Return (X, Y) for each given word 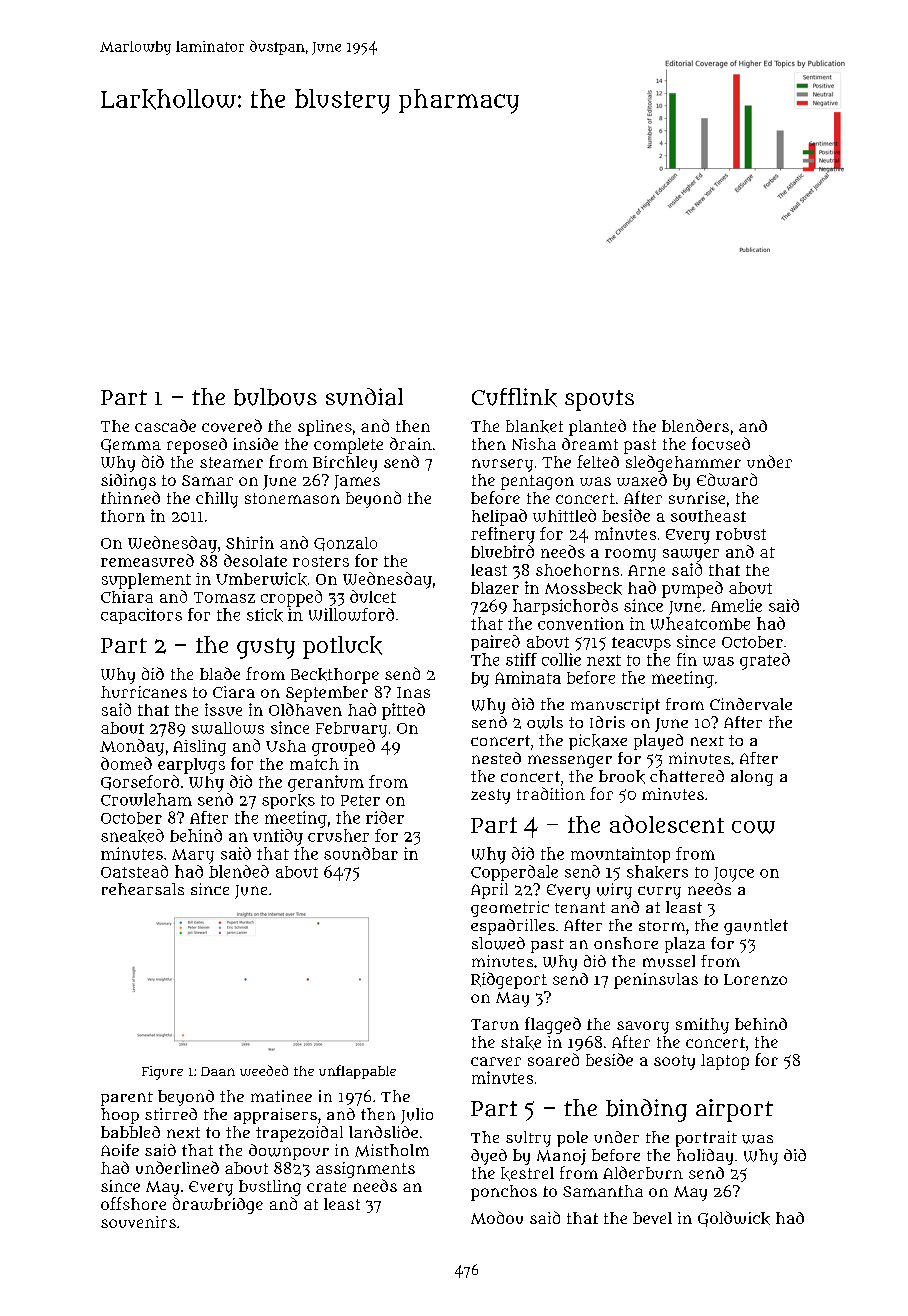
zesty (490, 796)
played (658, 742)
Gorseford (140, 782)
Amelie (736, 605)
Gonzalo (345, 544)
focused (721, 443)
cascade (165, 425)
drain (411, 443)
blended (239, 871)
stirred (171, 1114)
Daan (218, 1071)
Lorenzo (755, 979)
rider (385, 817)
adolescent (667, 824)
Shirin (250, 542)
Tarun (495, 1024)
